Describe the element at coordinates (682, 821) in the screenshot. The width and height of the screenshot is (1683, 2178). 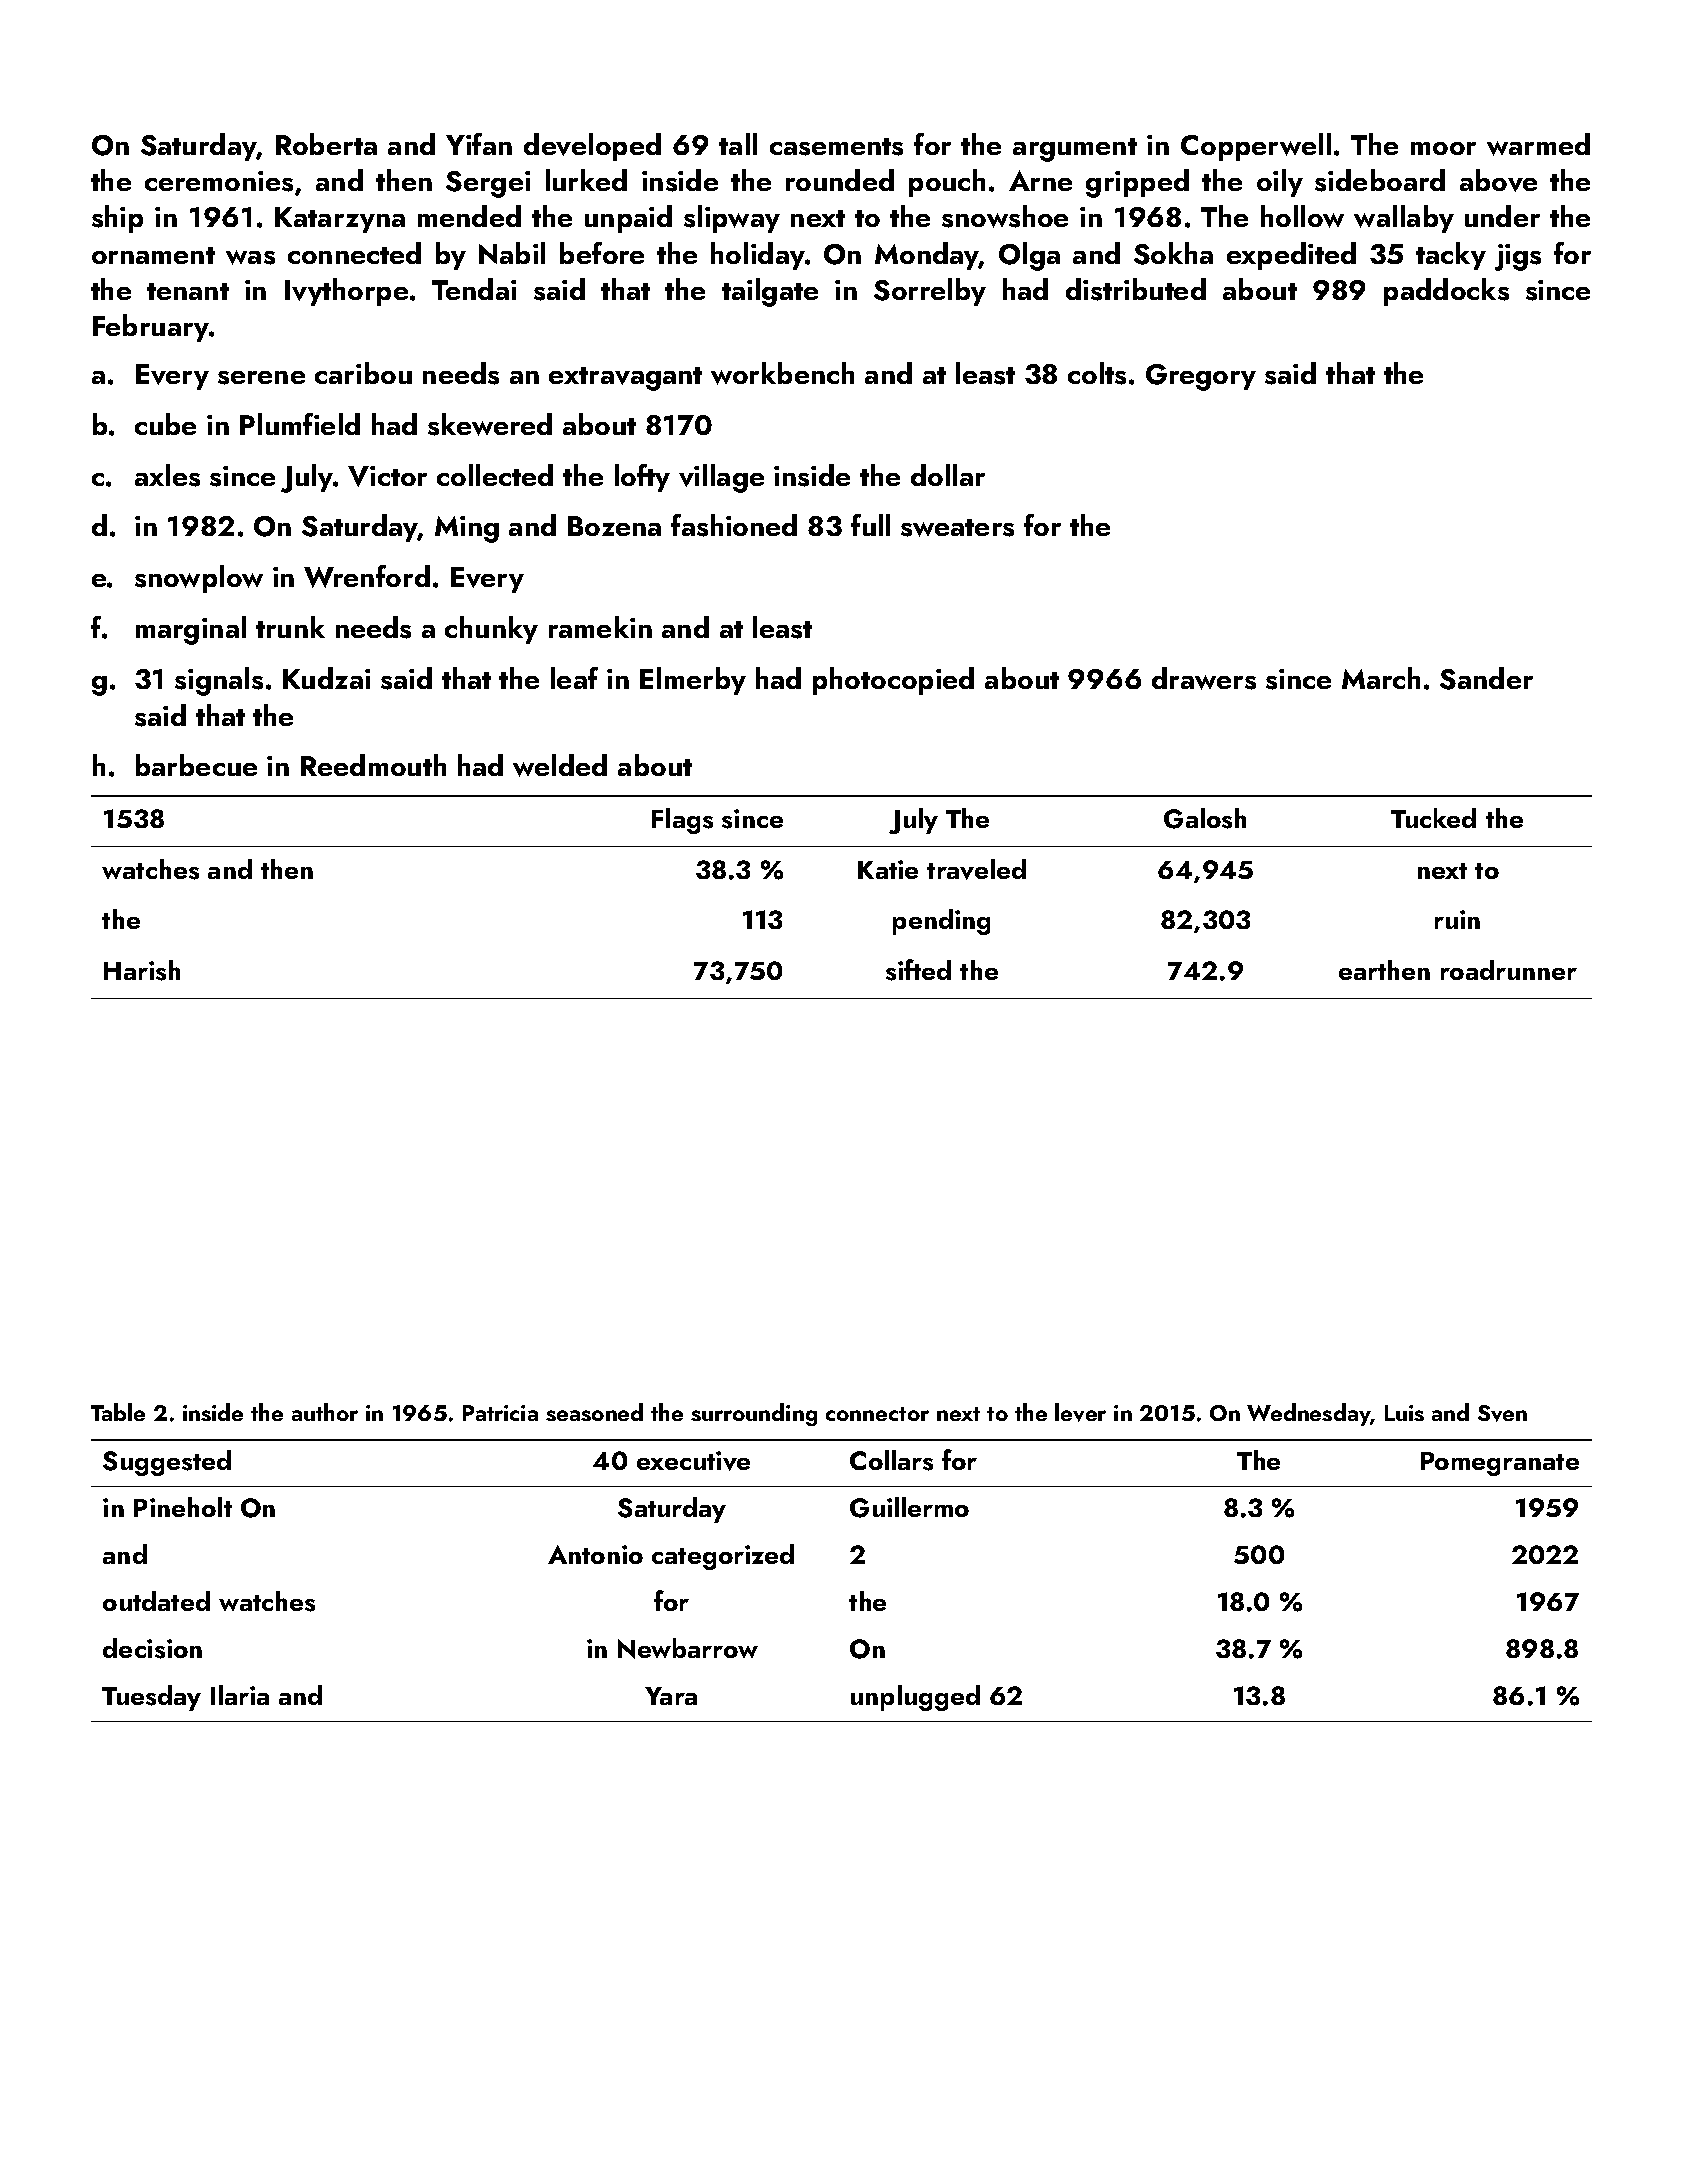
I see `Flags` at that location.
